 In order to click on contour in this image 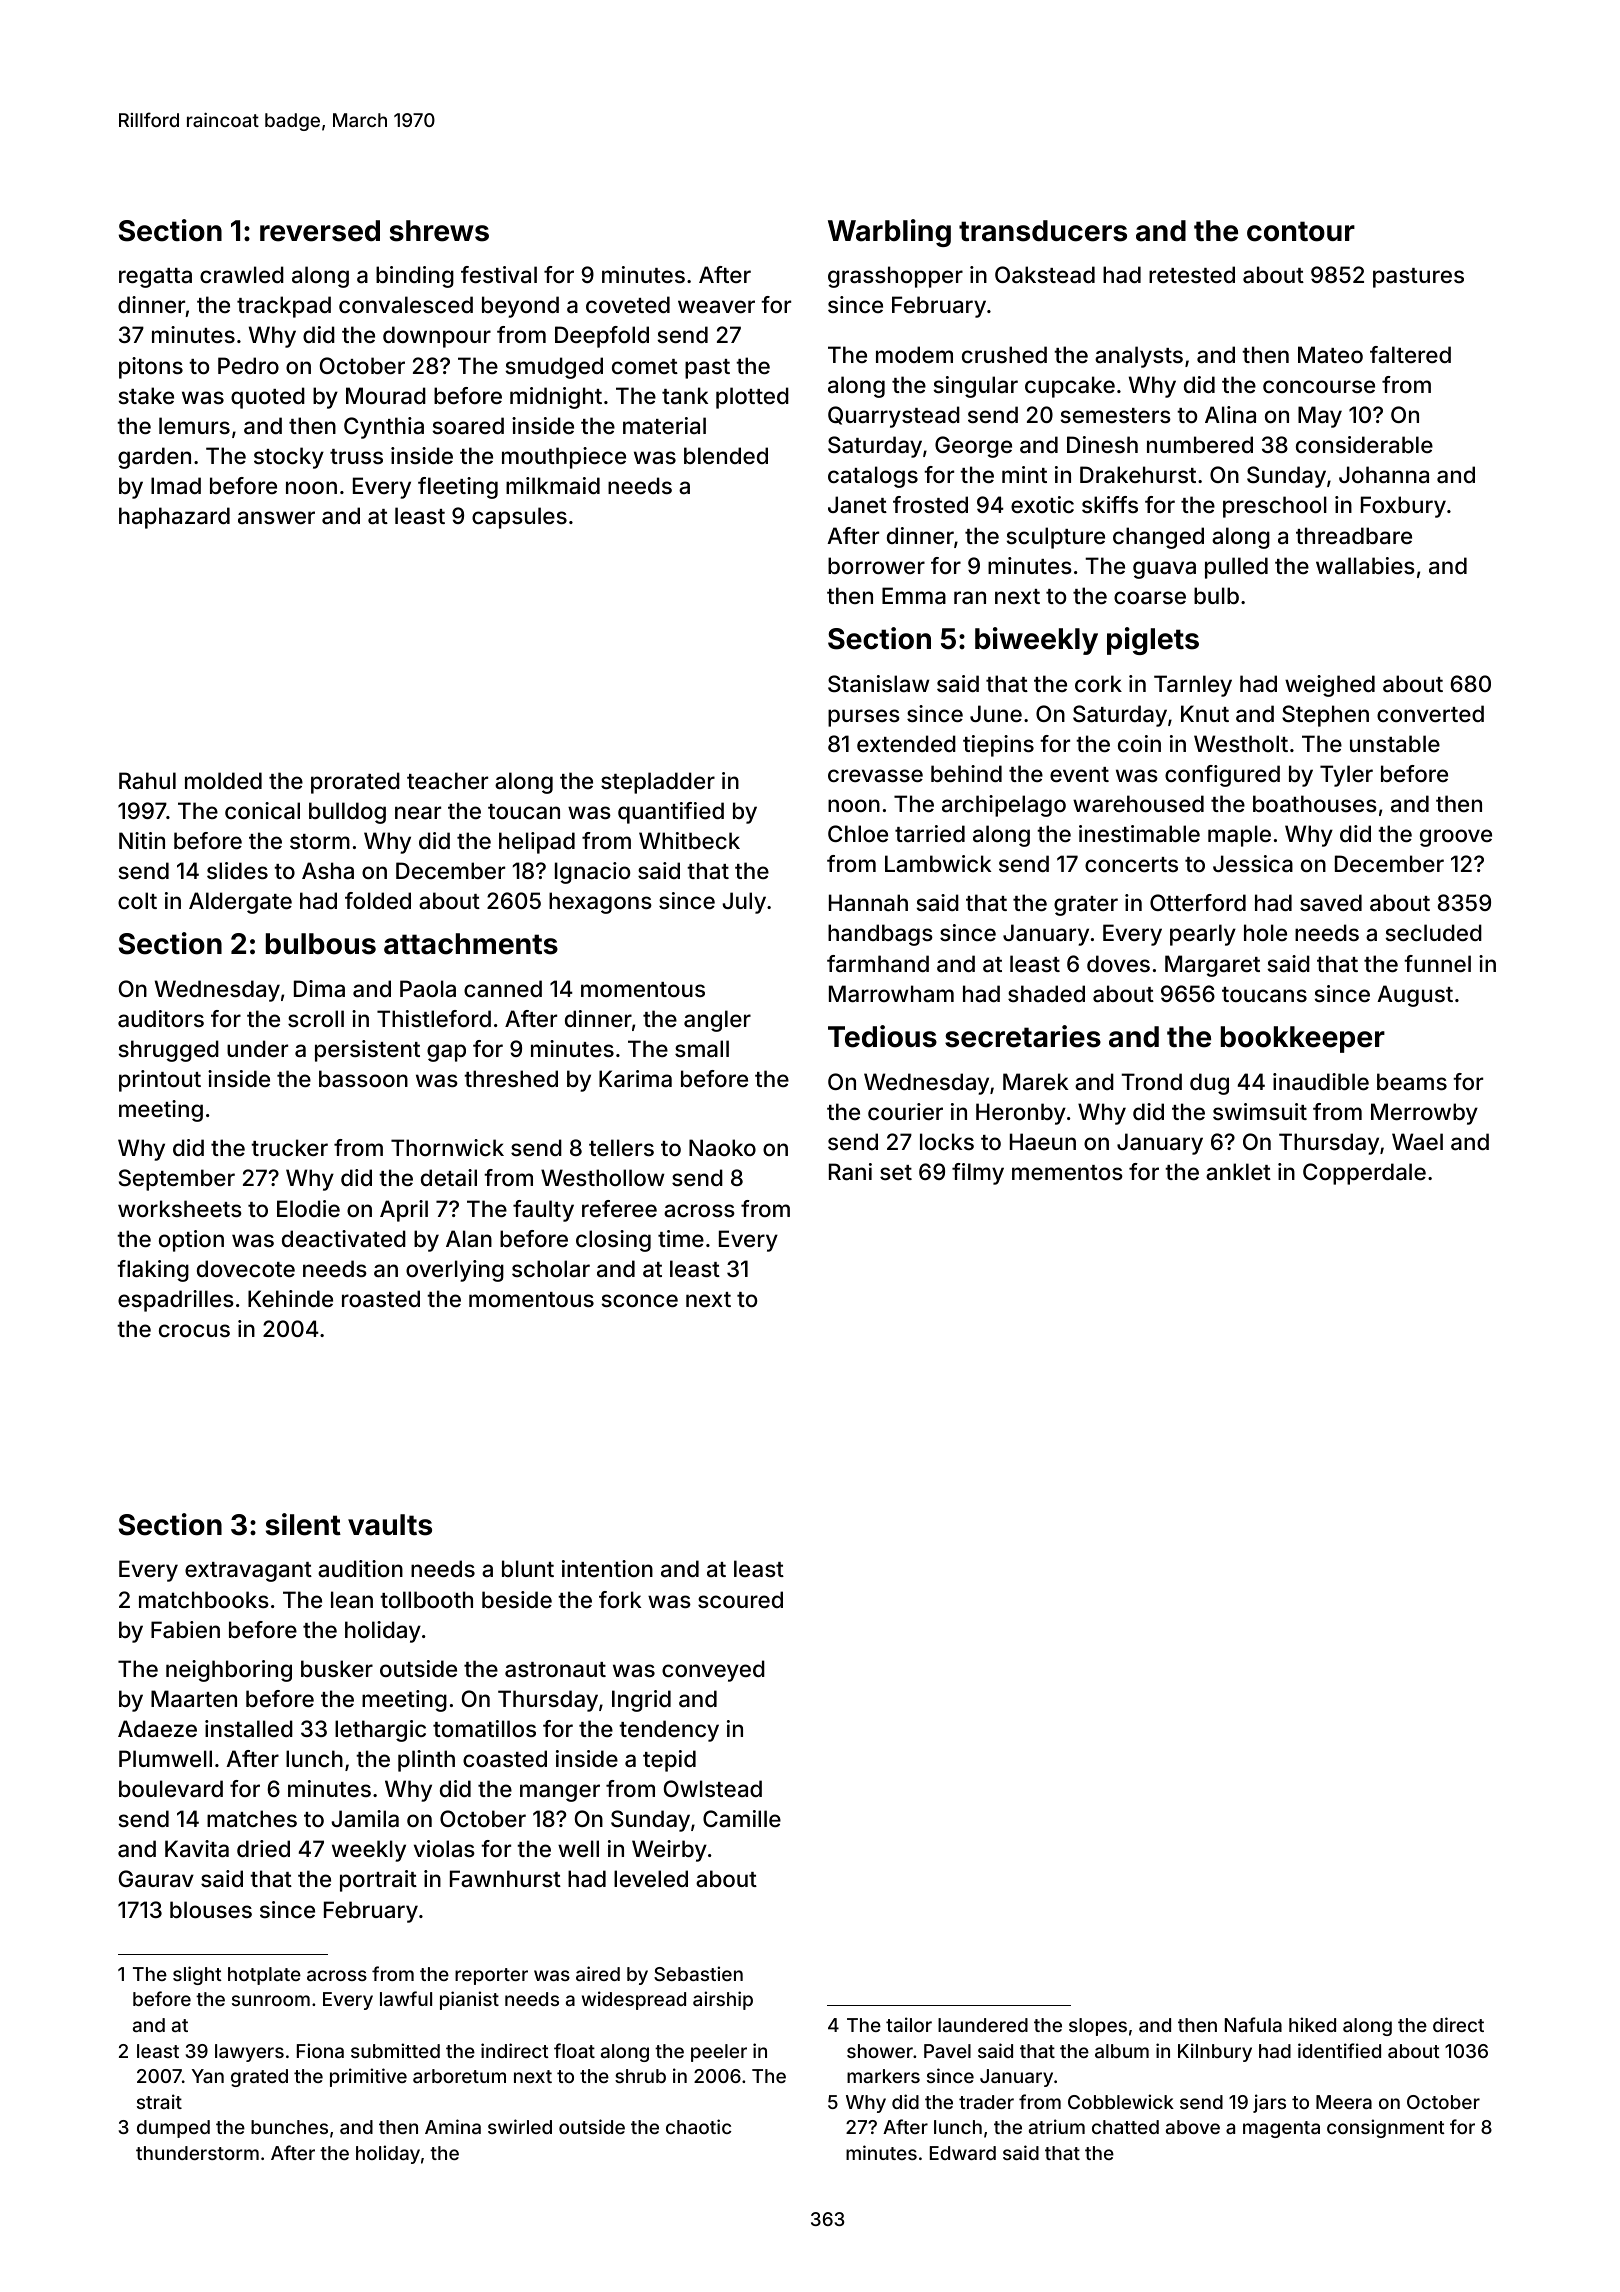, I will do `click(1301, 231)`.
